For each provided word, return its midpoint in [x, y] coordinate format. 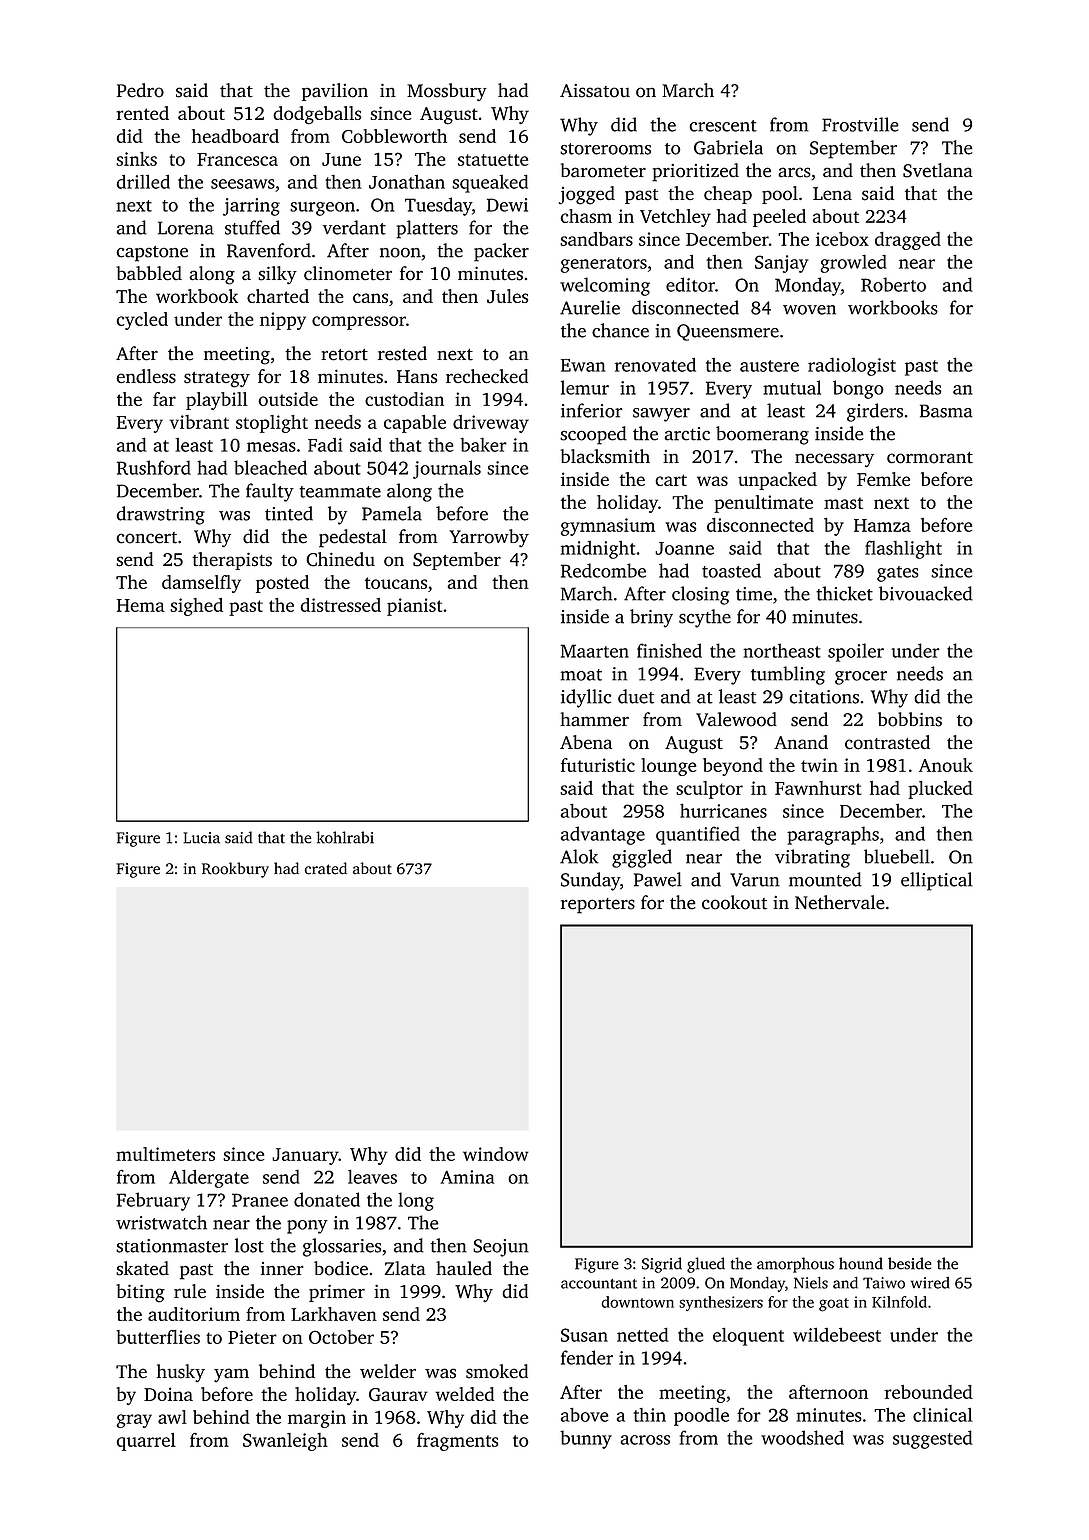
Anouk [946, 765]
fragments [457, 1442]
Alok [579, 856]
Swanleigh [285, 1442]
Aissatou [595, 91]
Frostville [860, 124]
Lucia [201, 838]
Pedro [140, 90]
